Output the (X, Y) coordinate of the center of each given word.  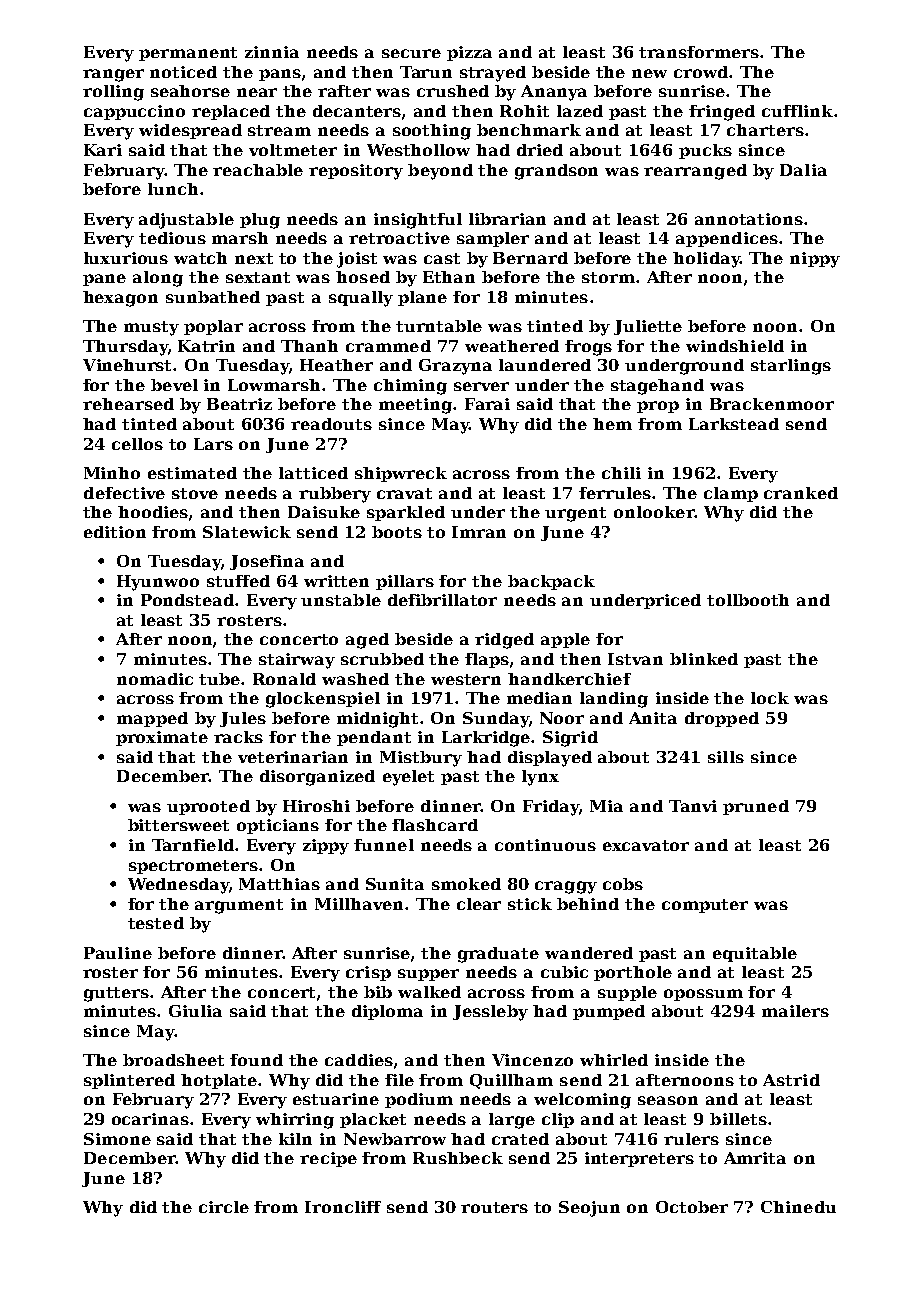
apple (565, 640)
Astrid (791, 1080)
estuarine (336, 1099)
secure (411, 53)
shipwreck (401, 474)
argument (239, 906)
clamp (731, 494)
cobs (623, 884)
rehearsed (128, 404)
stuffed (238, 581)
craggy (566, 887)
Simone (117, 1139)
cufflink (797, 111)
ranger (113, 75)
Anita (653, 718)
